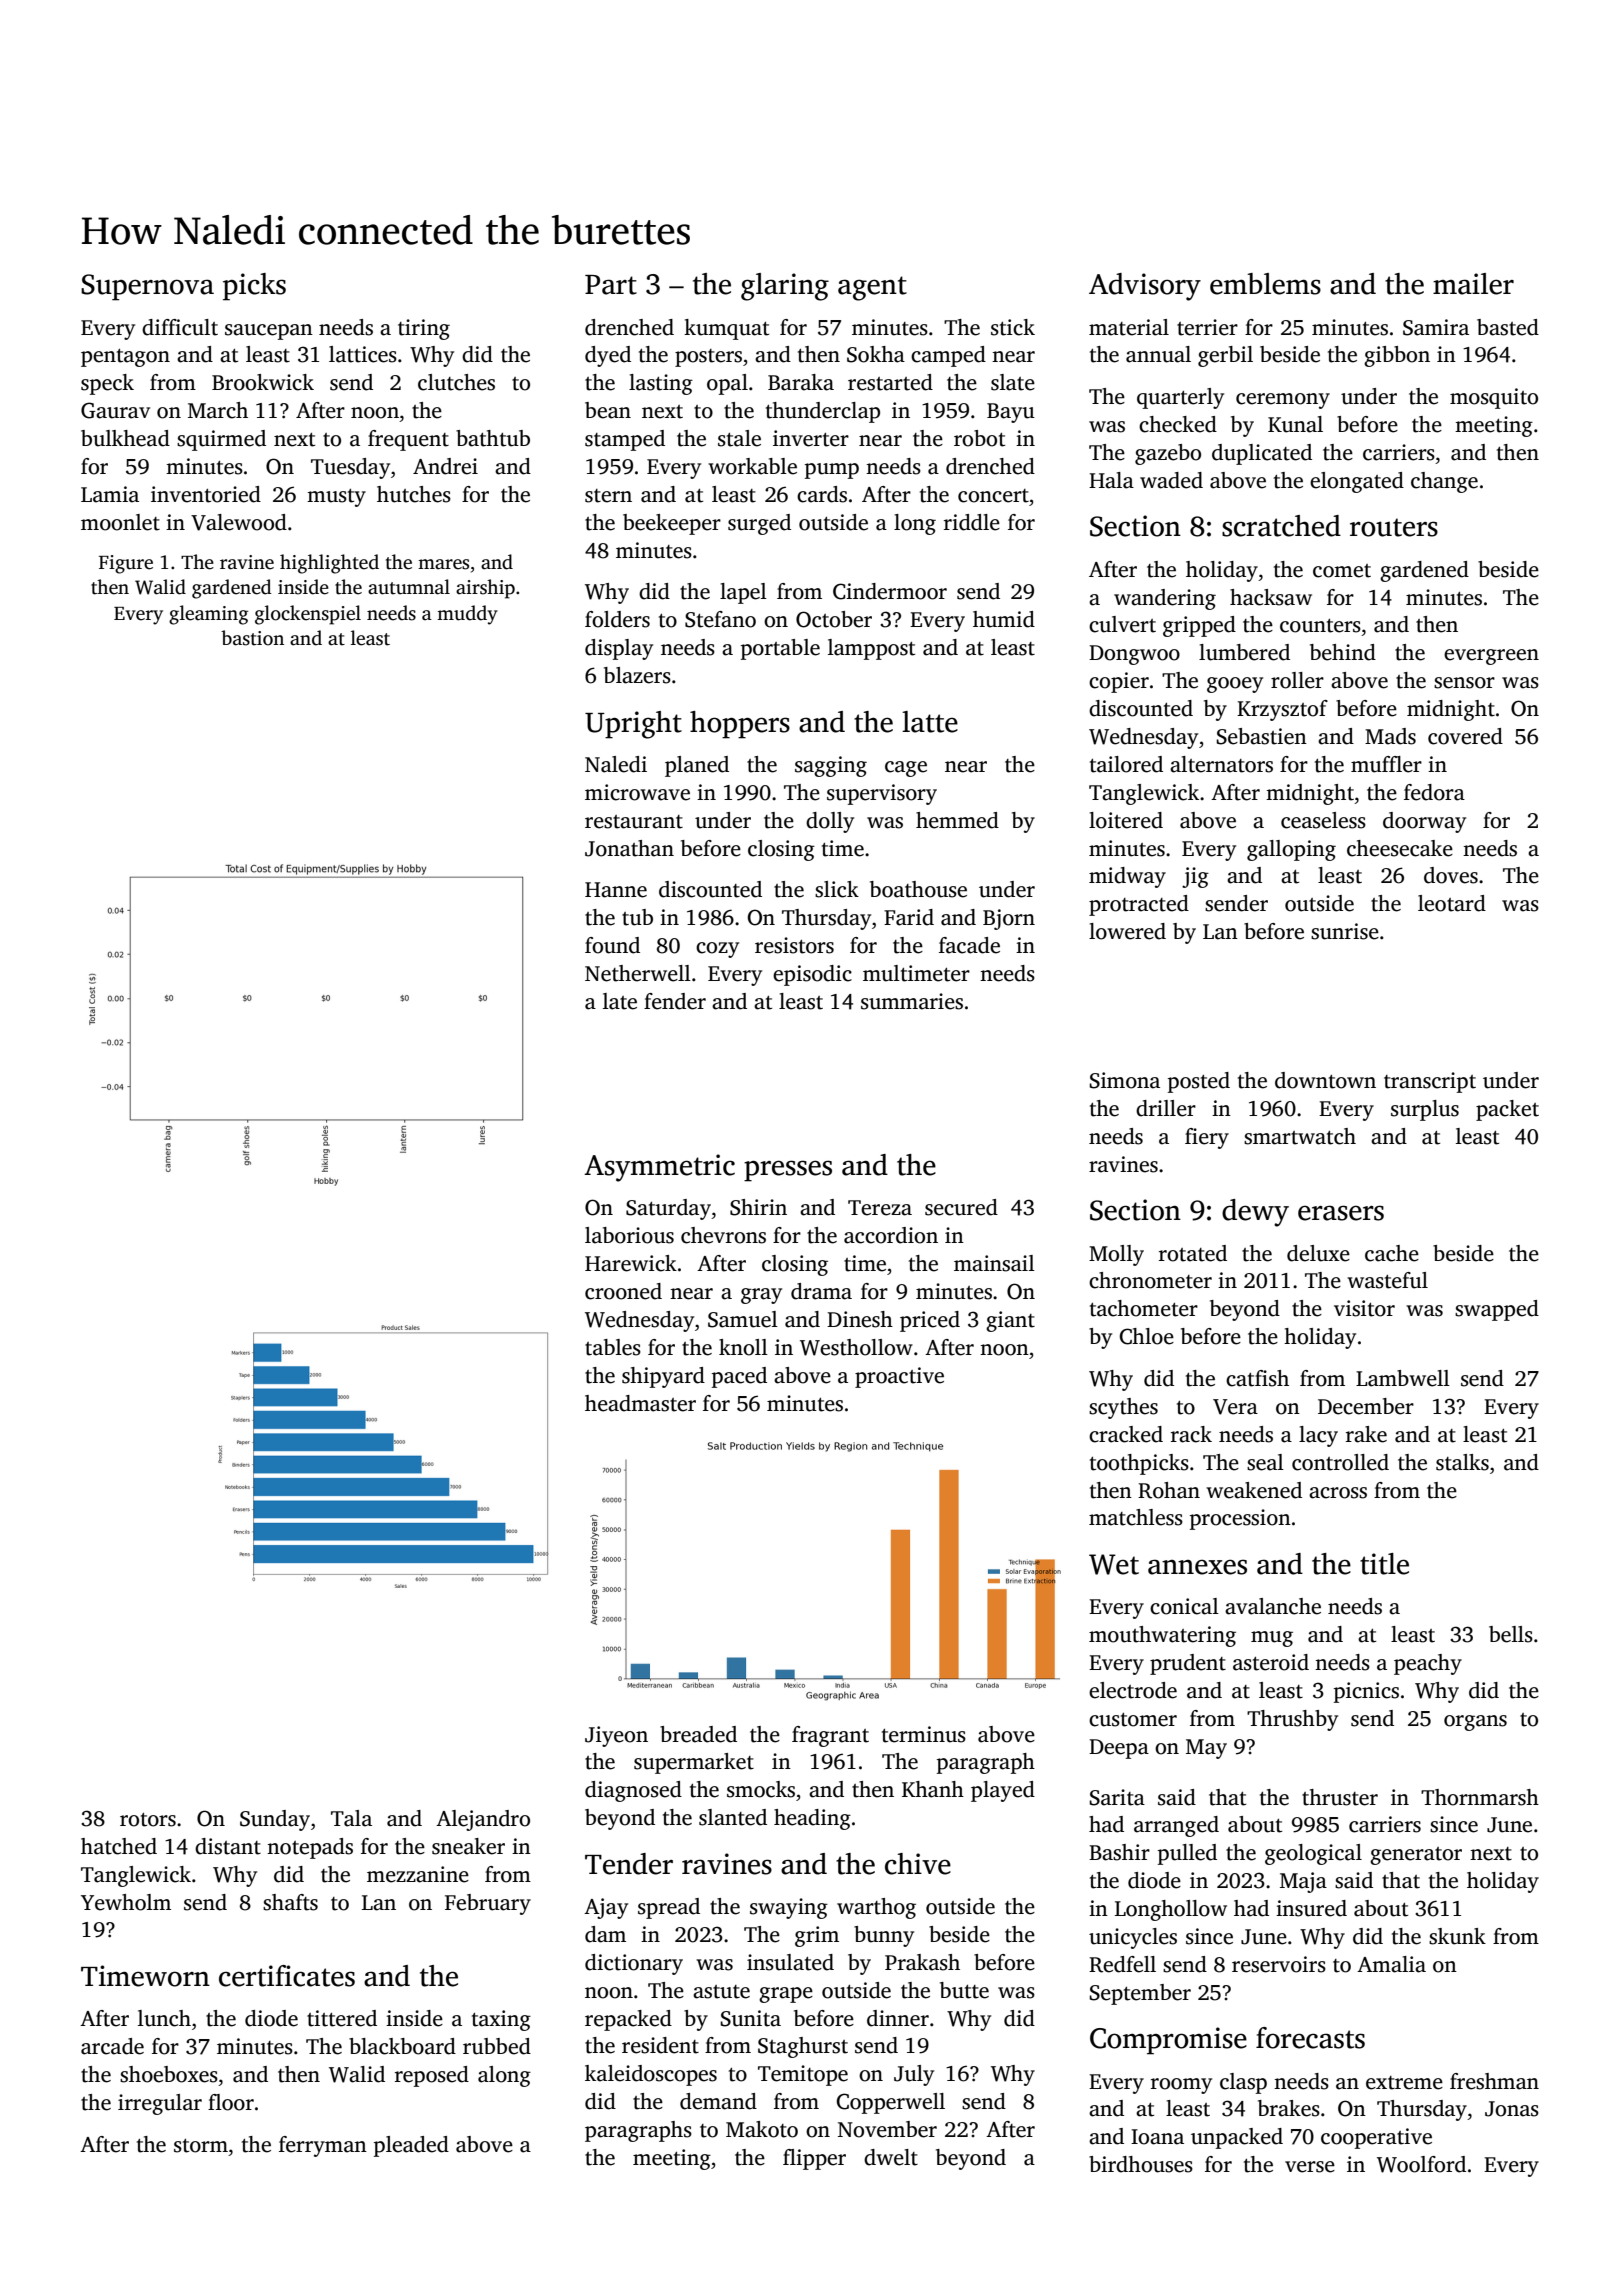 This screenshot has width=1620, height=2292. Describe the element at coordinates (1114, 1564) in the screenshot. I see `Wet` at that location.
